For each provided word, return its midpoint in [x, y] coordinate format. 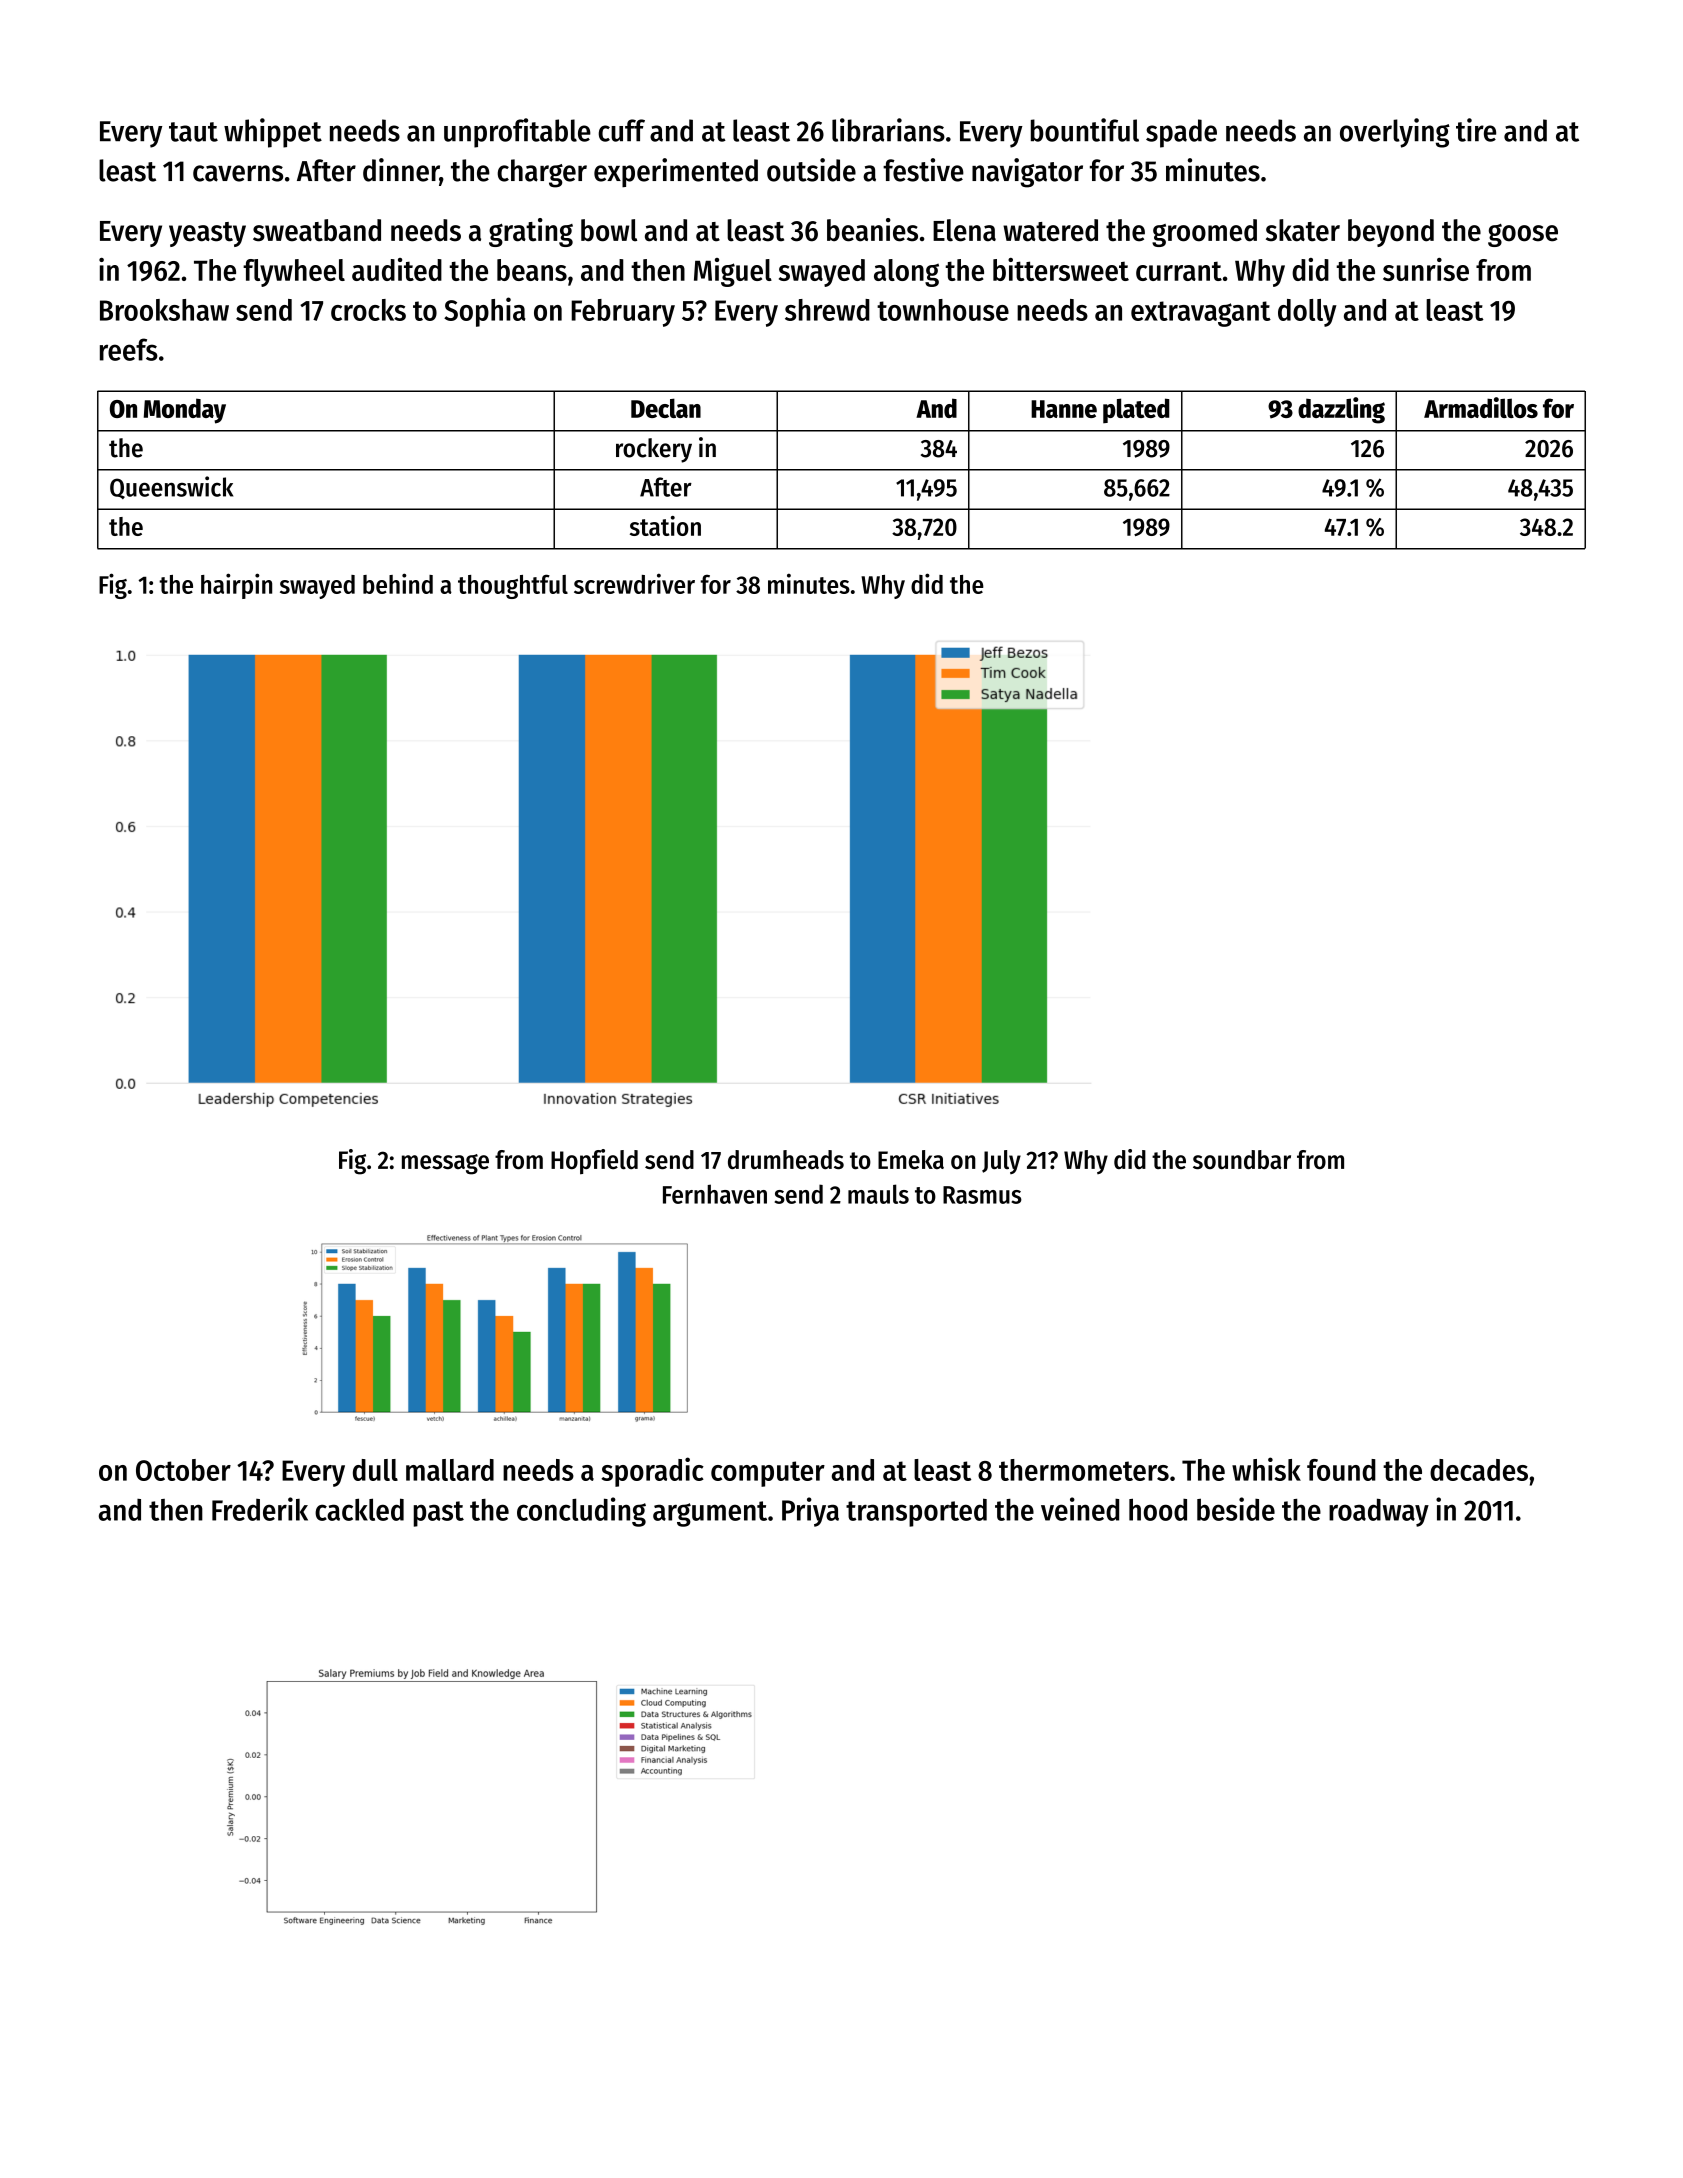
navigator [1027, 173]
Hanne [1064, 409]
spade [1181, 133]
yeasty [207, 234]
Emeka [911, 1159]
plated [1136, 410]
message [445, 1164]
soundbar [1242, 1159]
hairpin [236, 586]
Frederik [260, 1509]
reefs [129, 349]
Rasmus [982, 1195]
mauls [878, 1194]
